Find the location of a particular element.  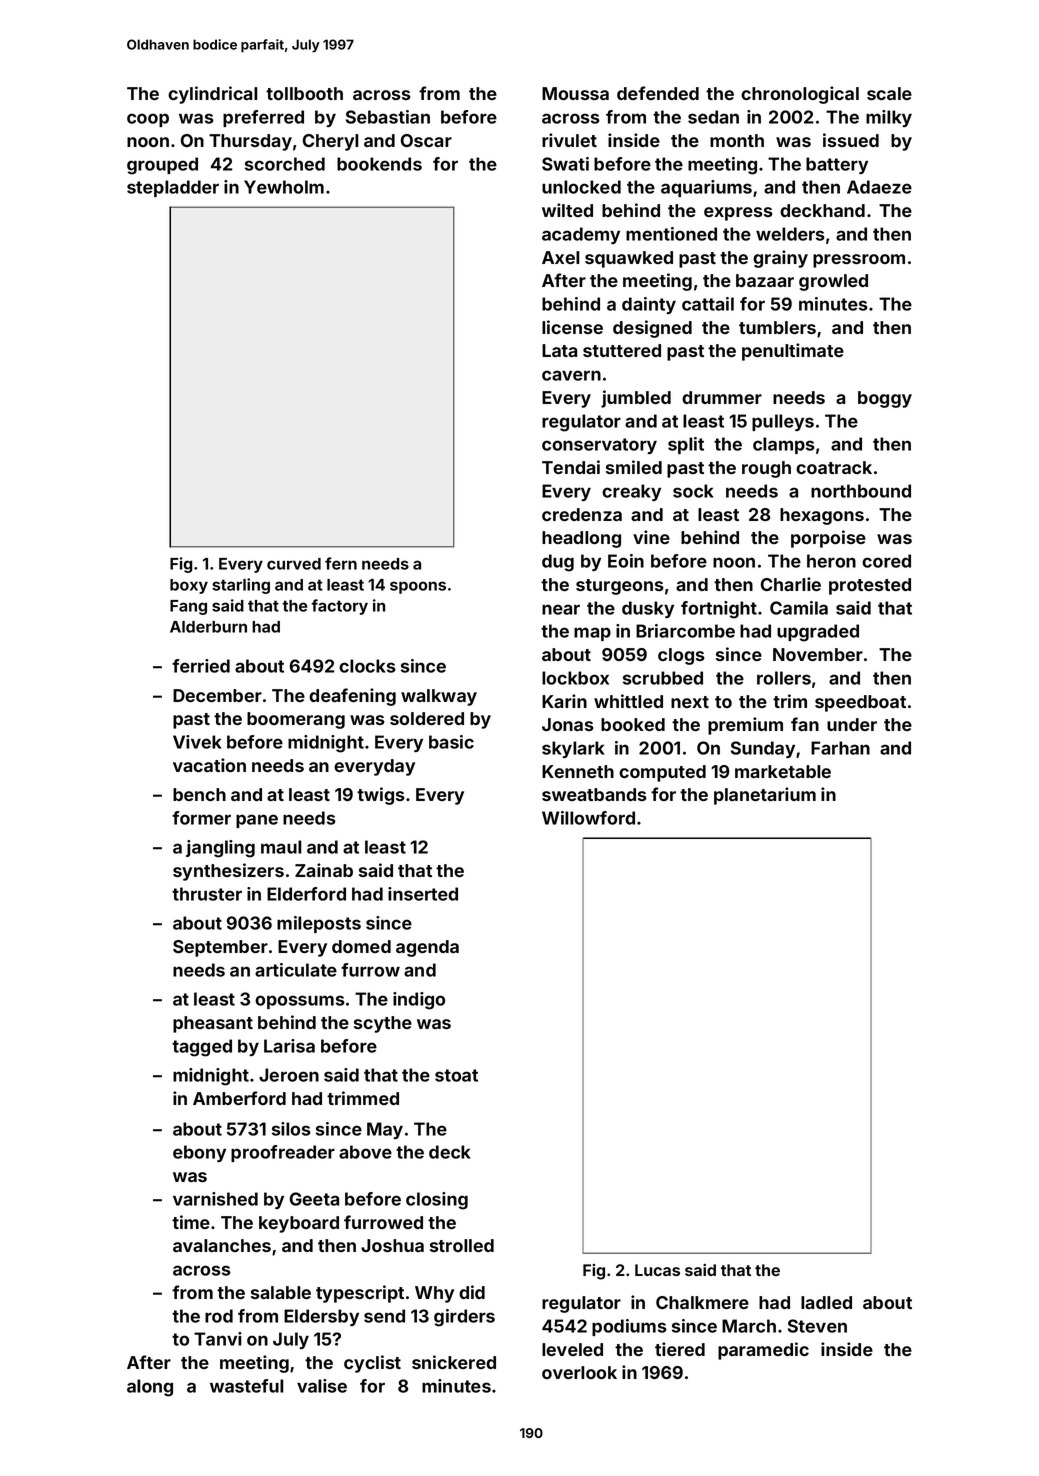

Jeroen is located at coordinates (289, 1075).
